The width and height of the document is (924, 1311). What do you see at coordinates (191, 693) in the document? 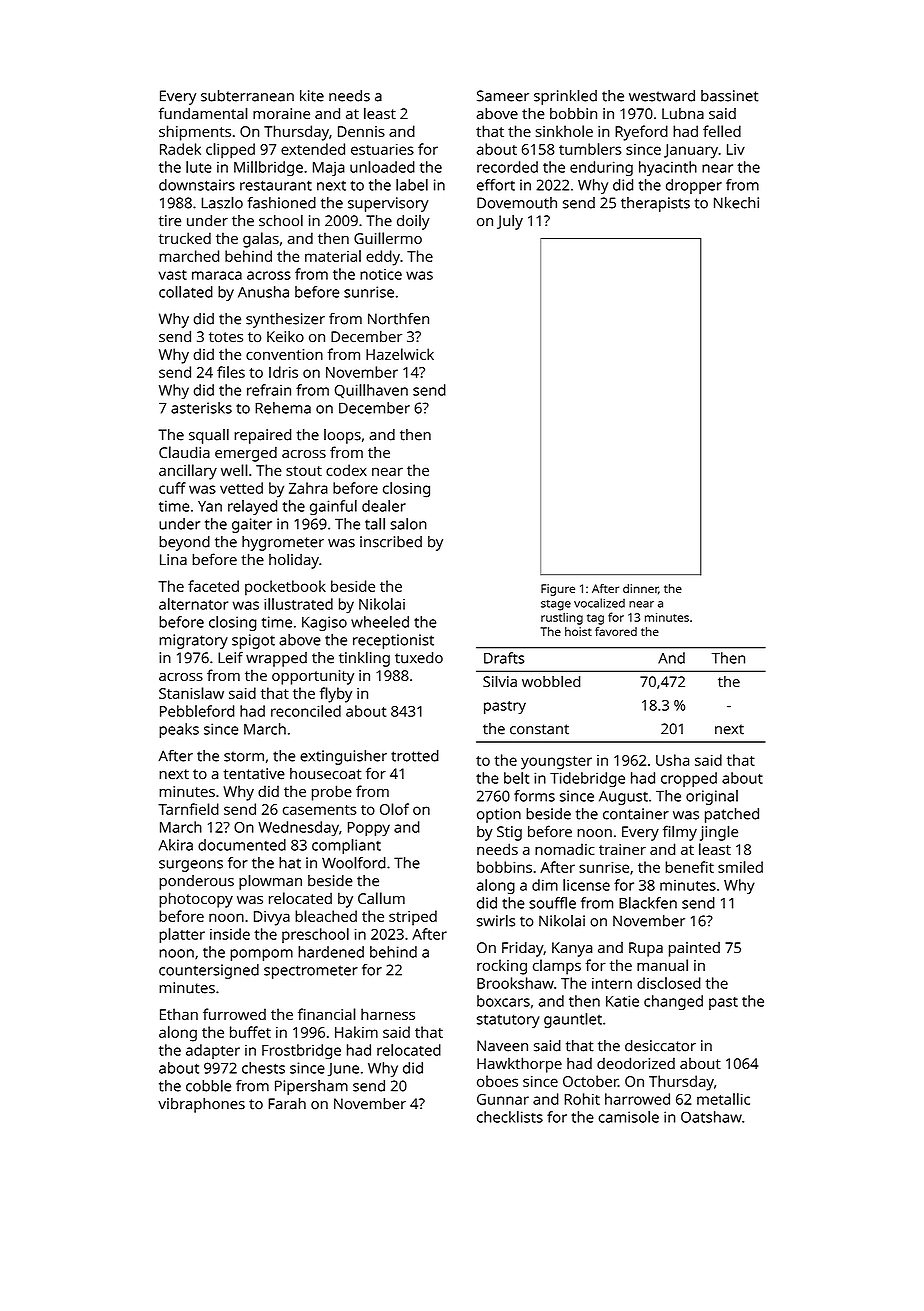
I see `Stanislaw` at bounding box center [191, 693].
